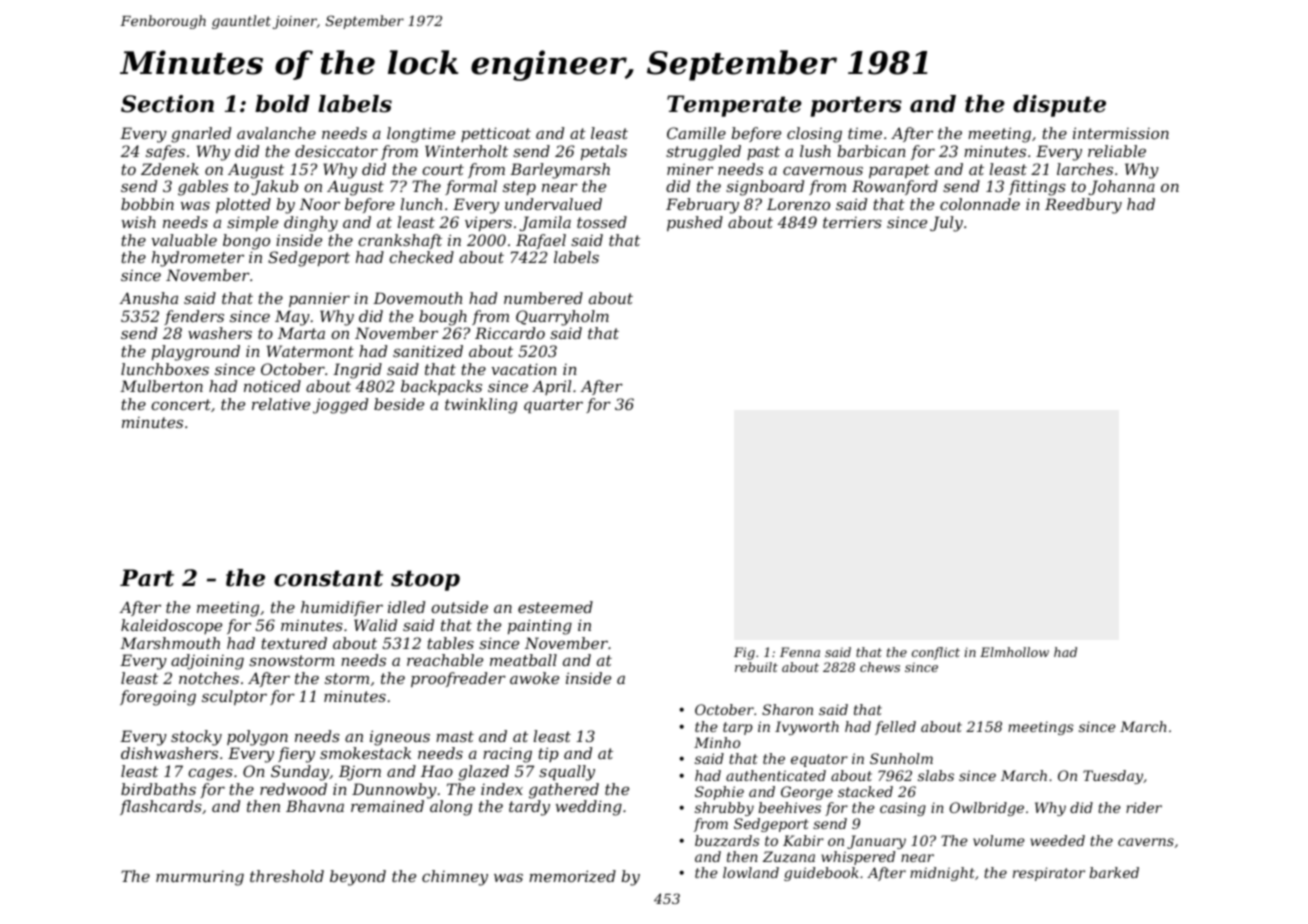 The width and height of the image is (1308, 924). I want to click on esteemed, so click(555, 607).
